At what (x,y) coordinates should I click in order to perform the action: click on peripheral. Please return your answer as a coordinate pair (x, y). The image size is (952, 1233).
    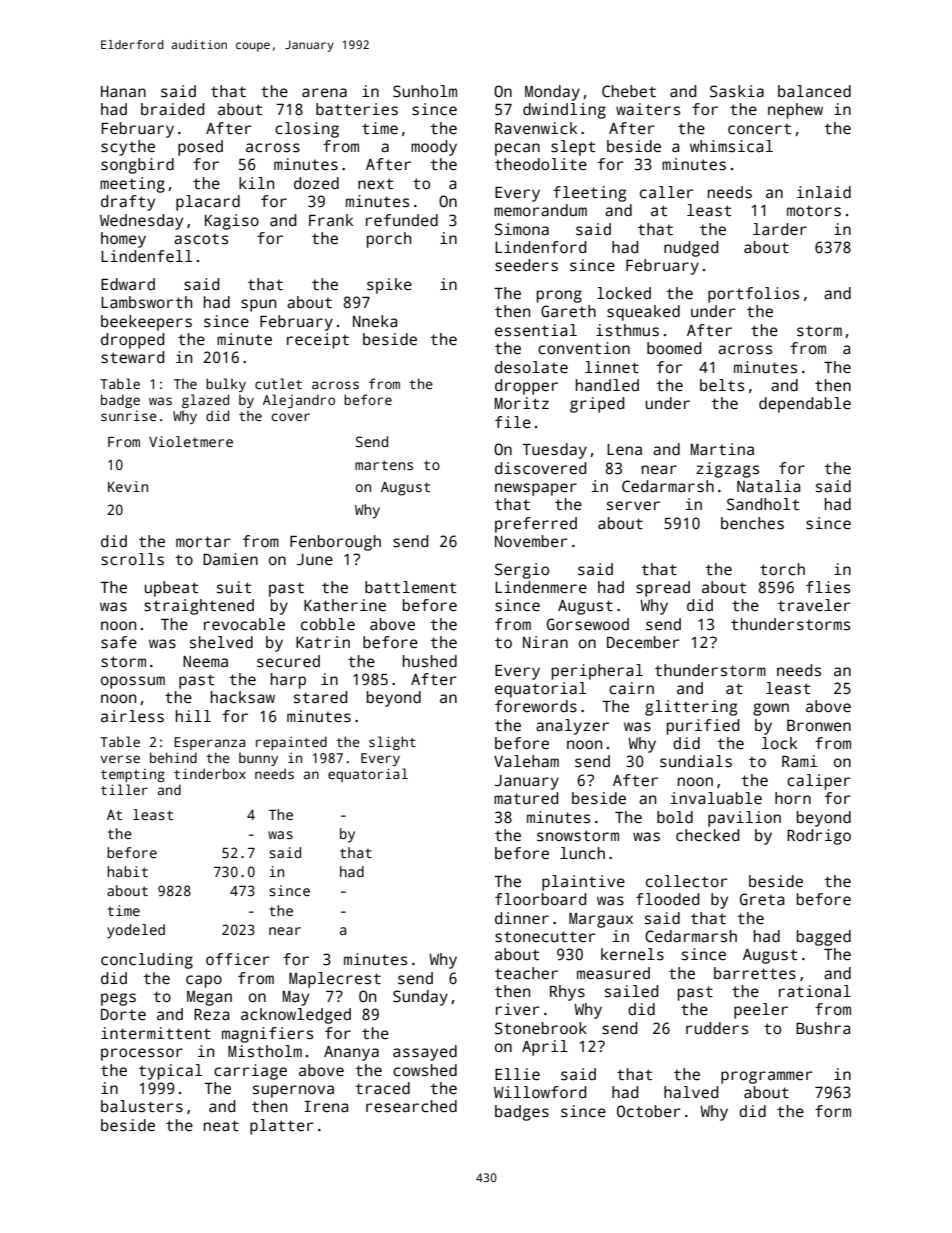
    Looking at the image, I should click on (597, 672).
